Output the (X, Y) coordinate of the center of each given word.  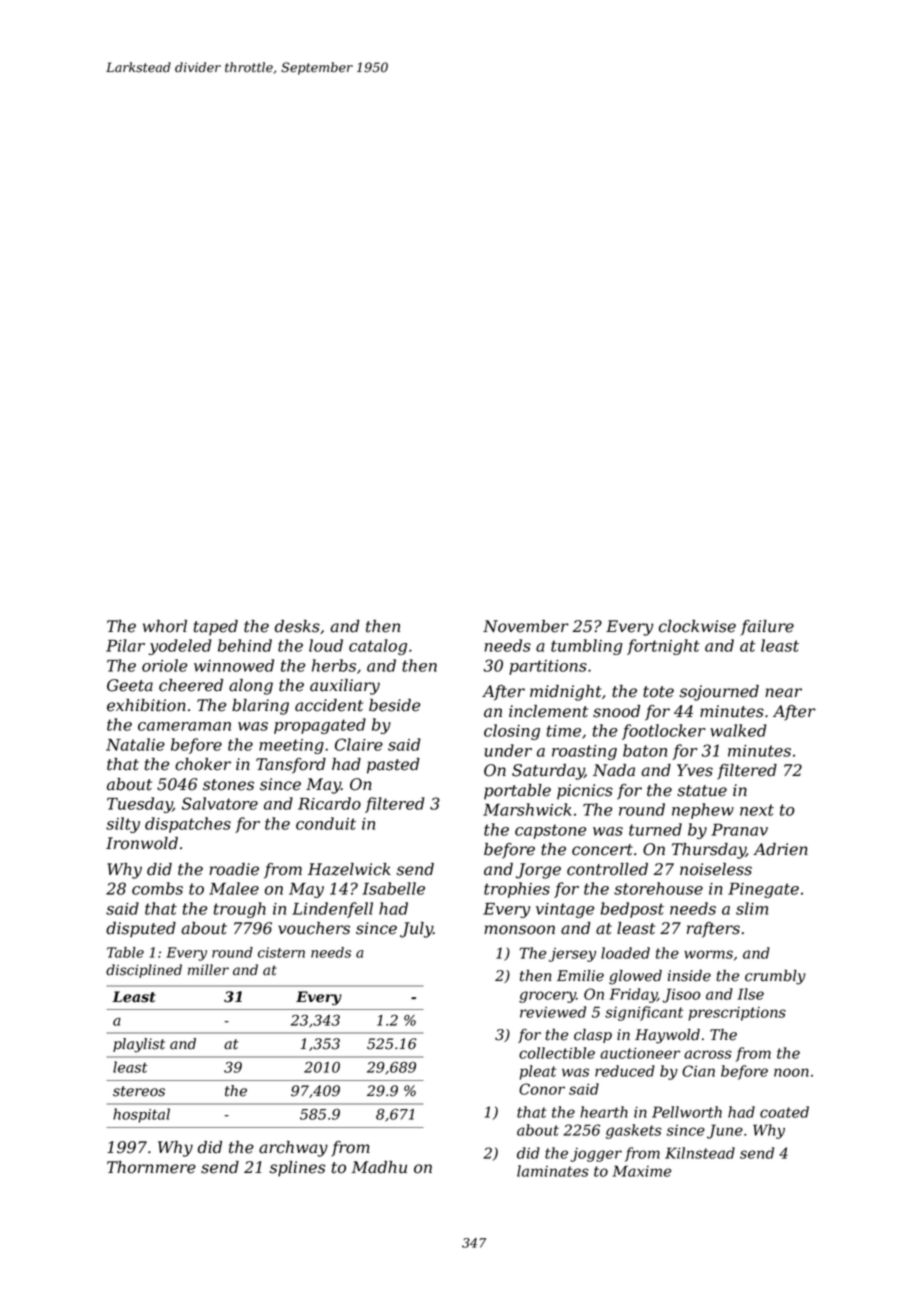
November (526, 626)
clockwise (697, 626)
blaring (260, 707)
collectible (557, 1053)
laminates (553, 1171)
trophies (517, 890)
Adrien (780, 849)
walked (738, 730)
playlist (139, 1045)
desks (297, 626)
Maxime (641, 1171)
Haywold (667, 1036)
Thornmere (151, 1167)
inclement (548, 711)
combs (157, 888)
